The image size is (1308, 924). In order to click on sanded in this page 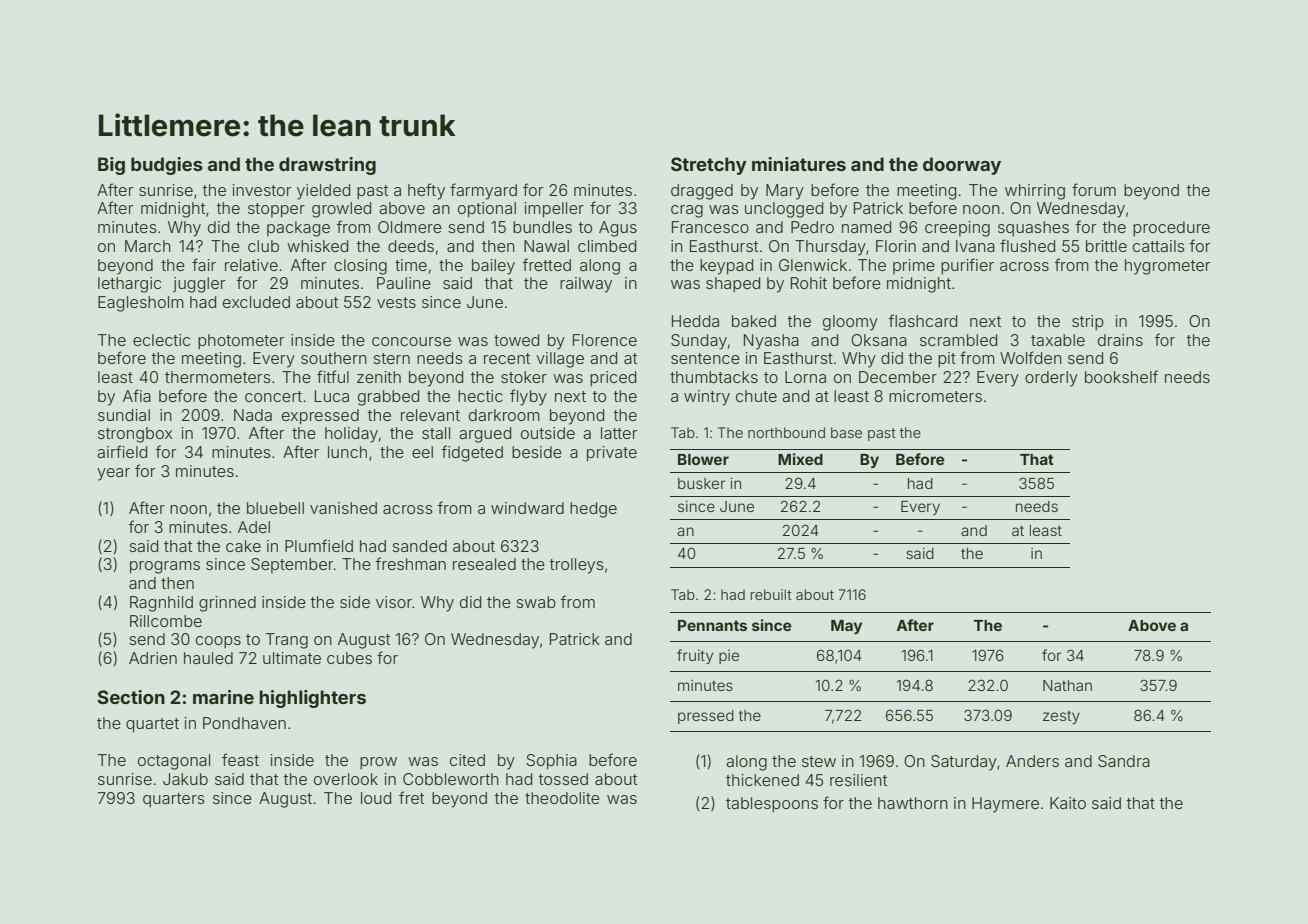, I will do `click(419, 546)`.
